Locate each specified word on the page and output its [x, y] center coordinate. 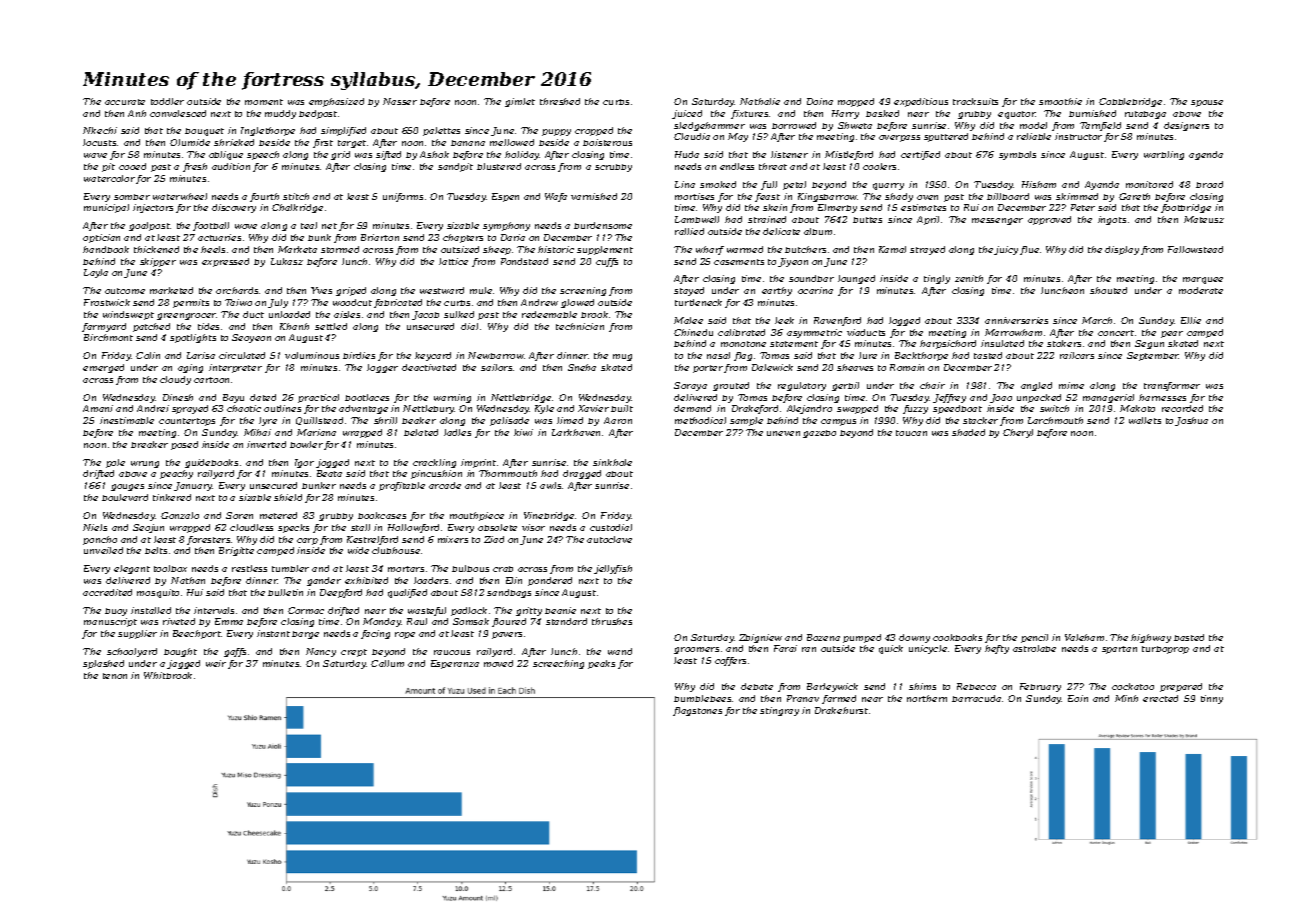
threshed [560, 101]
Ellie [1191, 320]
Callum [387, 663]
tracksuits [975, 101]
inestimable [127, 420]
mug [622, 357]
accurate [125, 102]
